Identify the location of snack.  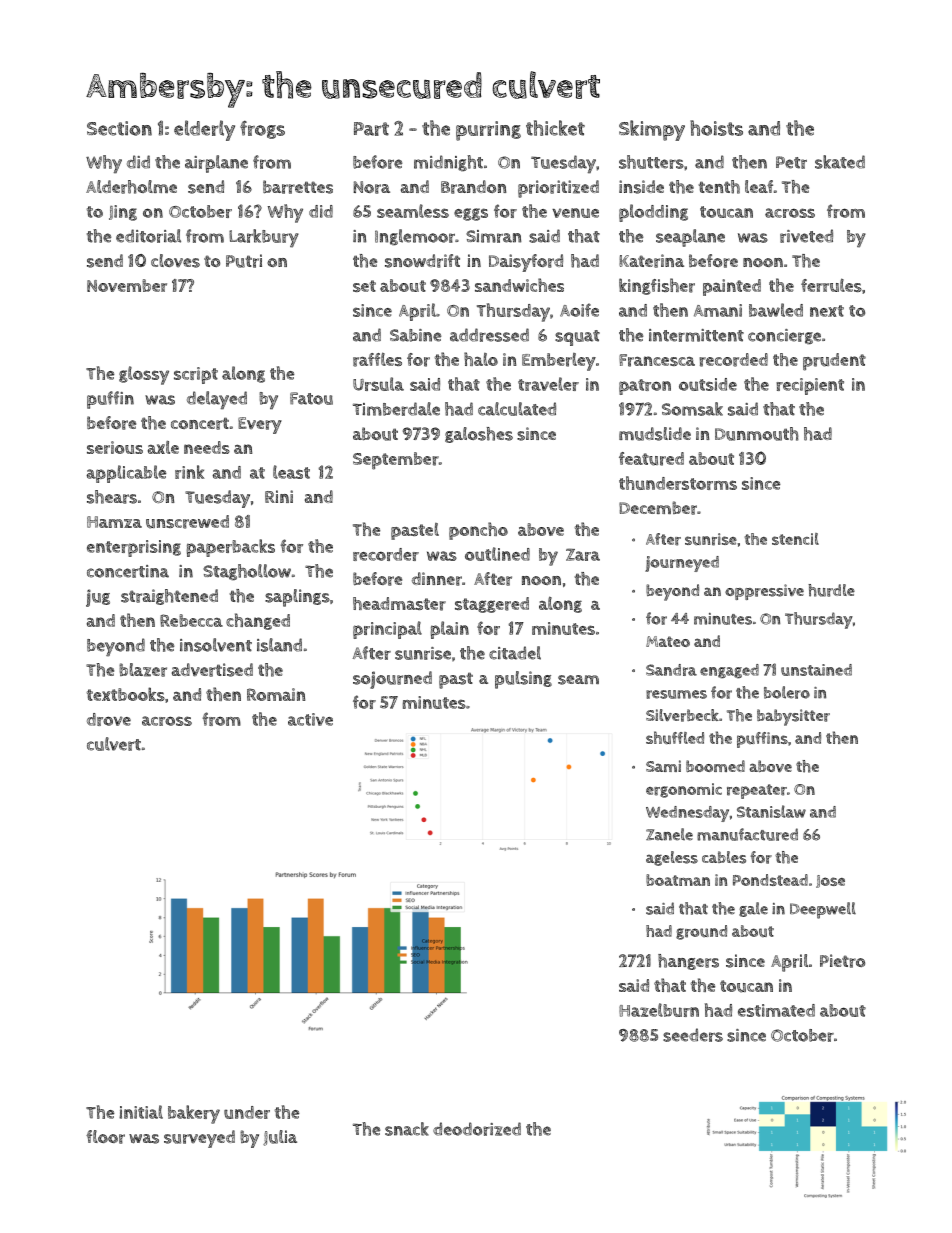
(407, 1129).
